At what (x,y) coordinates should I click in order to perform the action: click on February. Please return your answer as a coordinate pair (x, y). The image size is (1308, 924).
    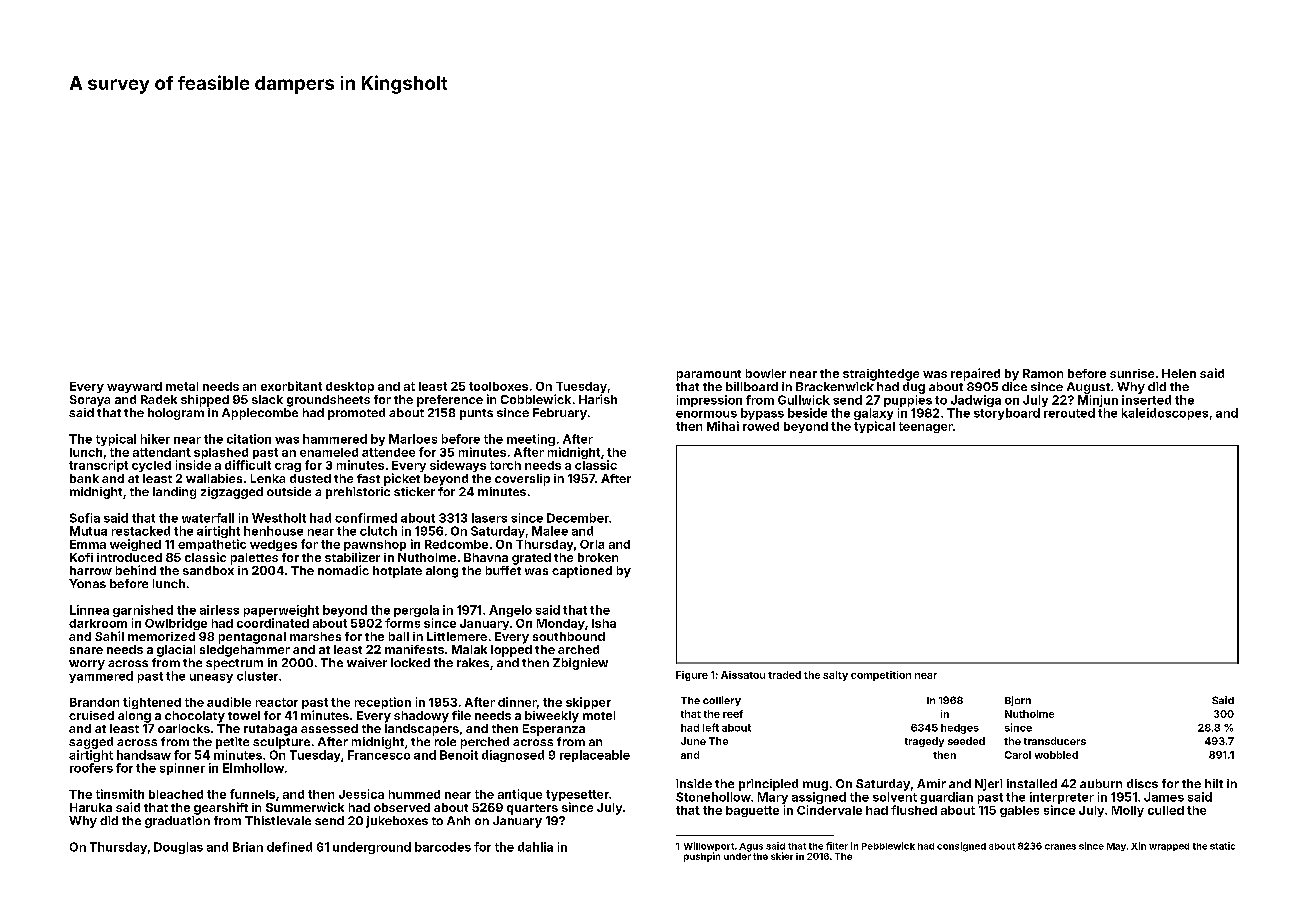
    Looking at the image, I should click on (560, 414).
